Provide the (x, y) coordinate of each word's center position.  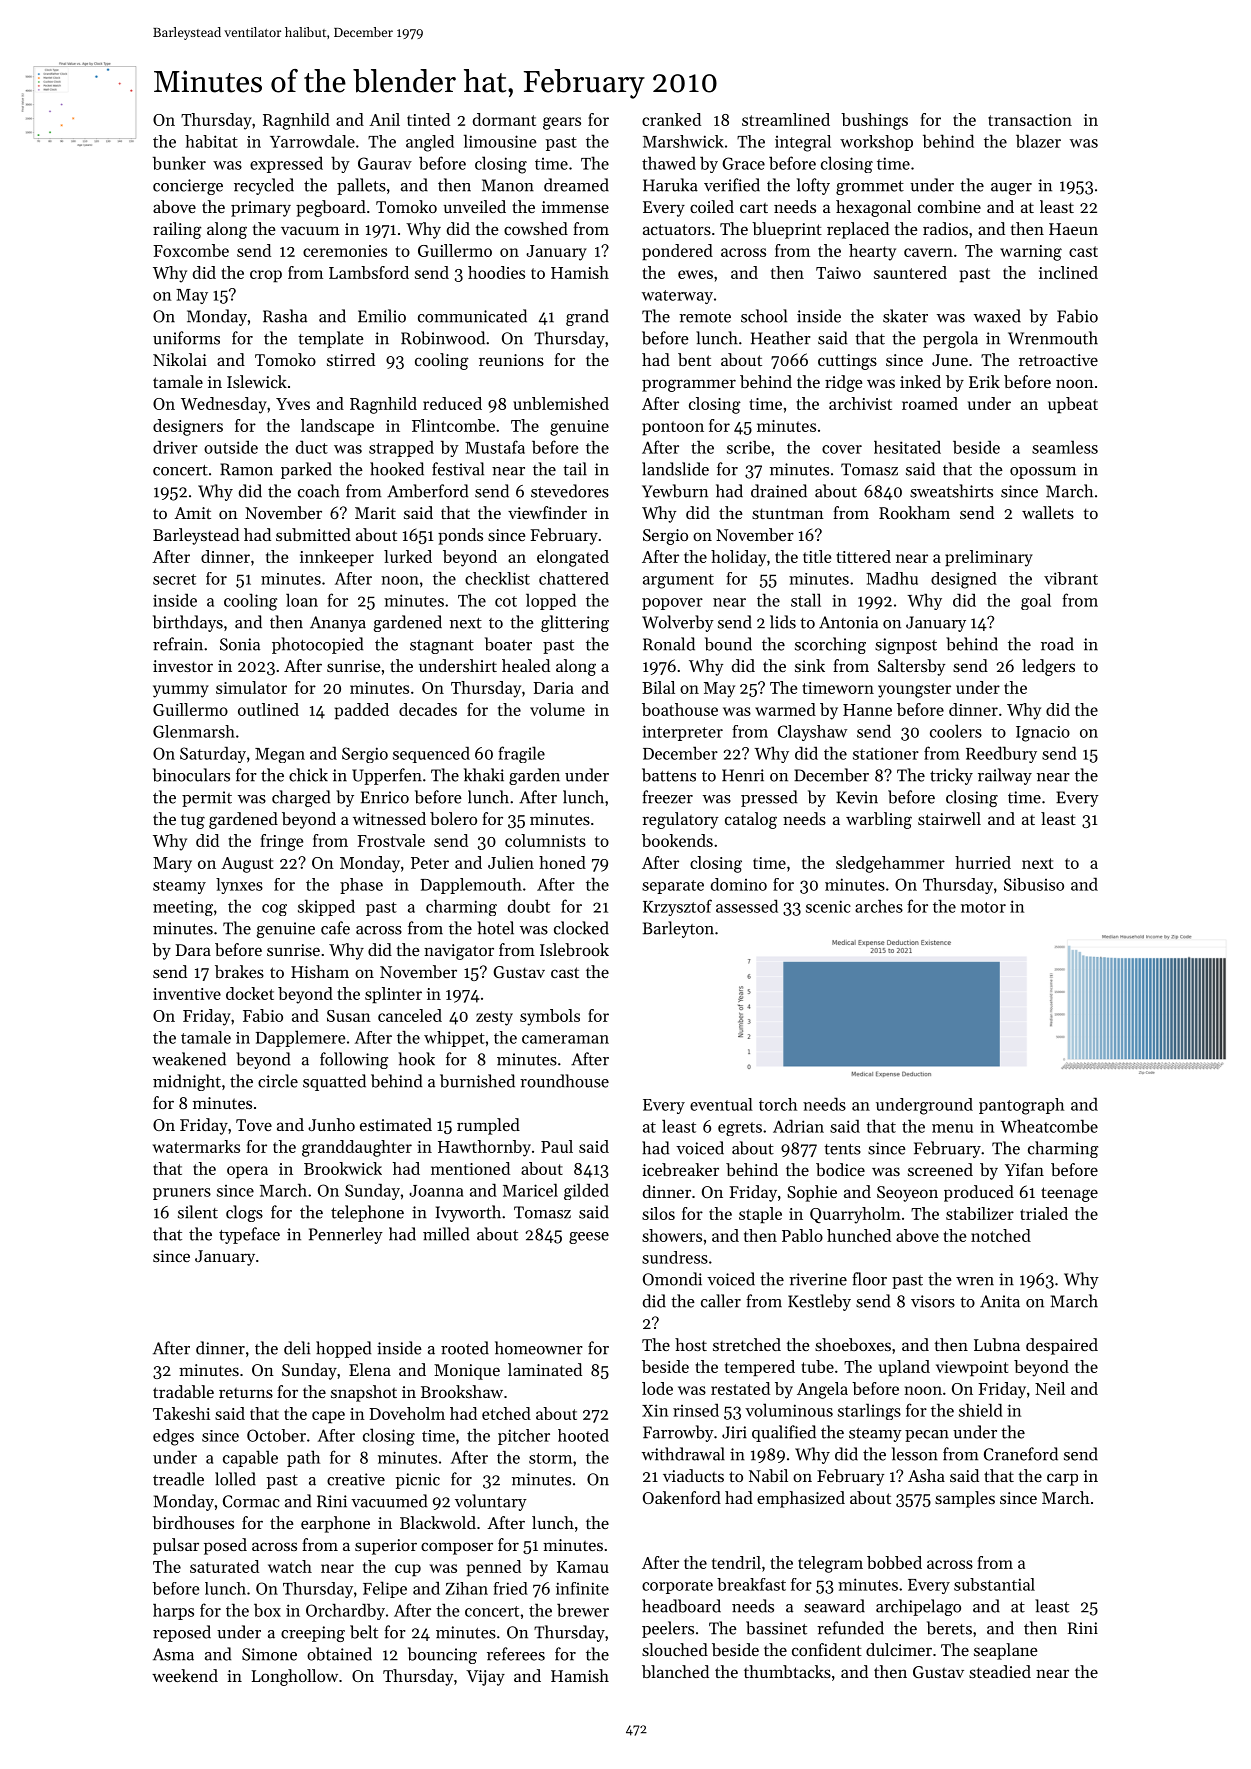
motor (983, 907)
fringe (281, 842)
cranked (671, 119)
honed (562, 862)
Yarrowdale (312, 141)
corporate (677, 1587)
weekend (185, 1675)
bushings (874, 121)
